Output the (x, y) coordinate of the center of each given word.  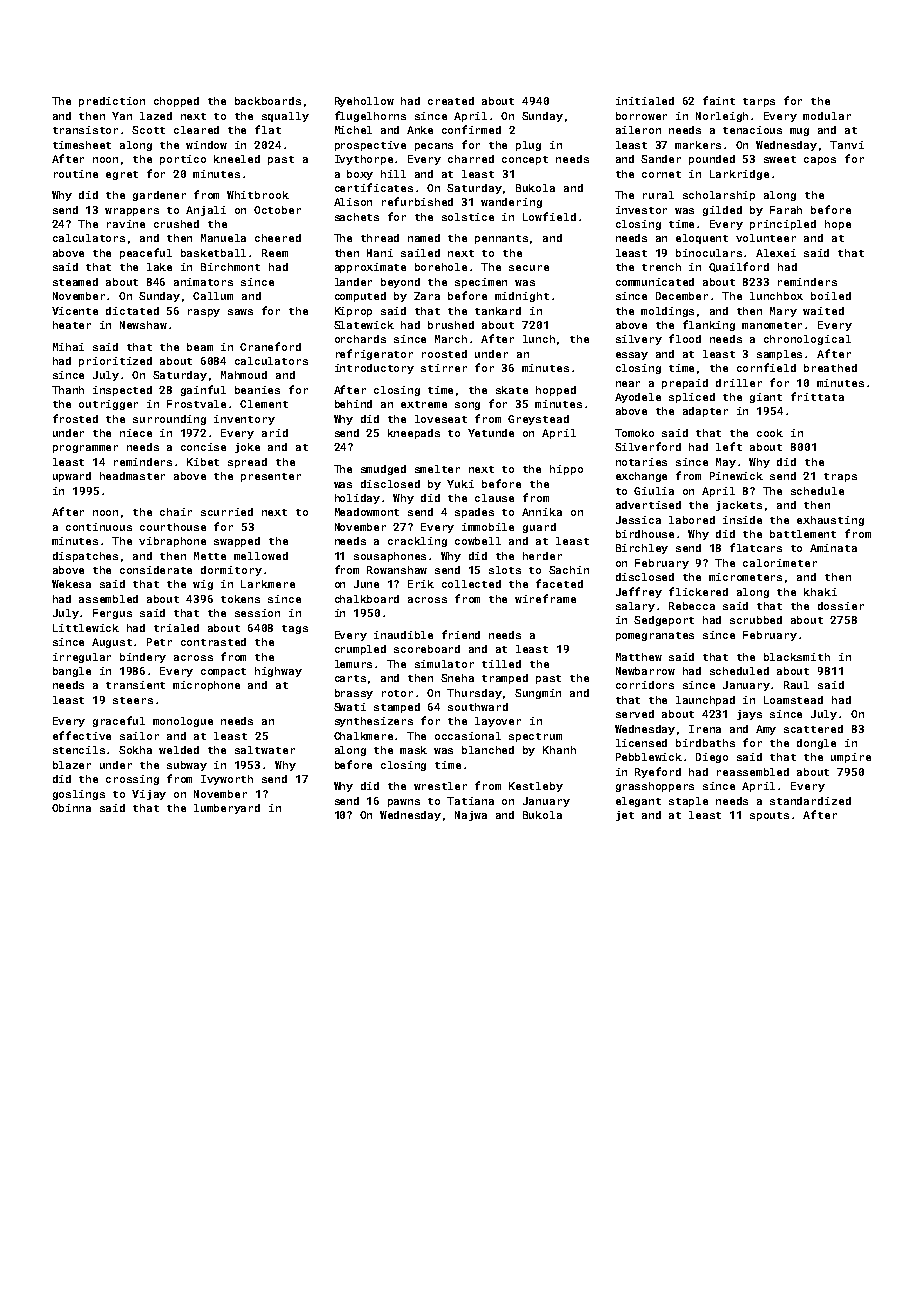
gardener (159, 196)
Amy (766, 730)
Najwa (471, 816)
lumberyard (227, 809)
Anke (420, 130)
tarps (759, 102)
